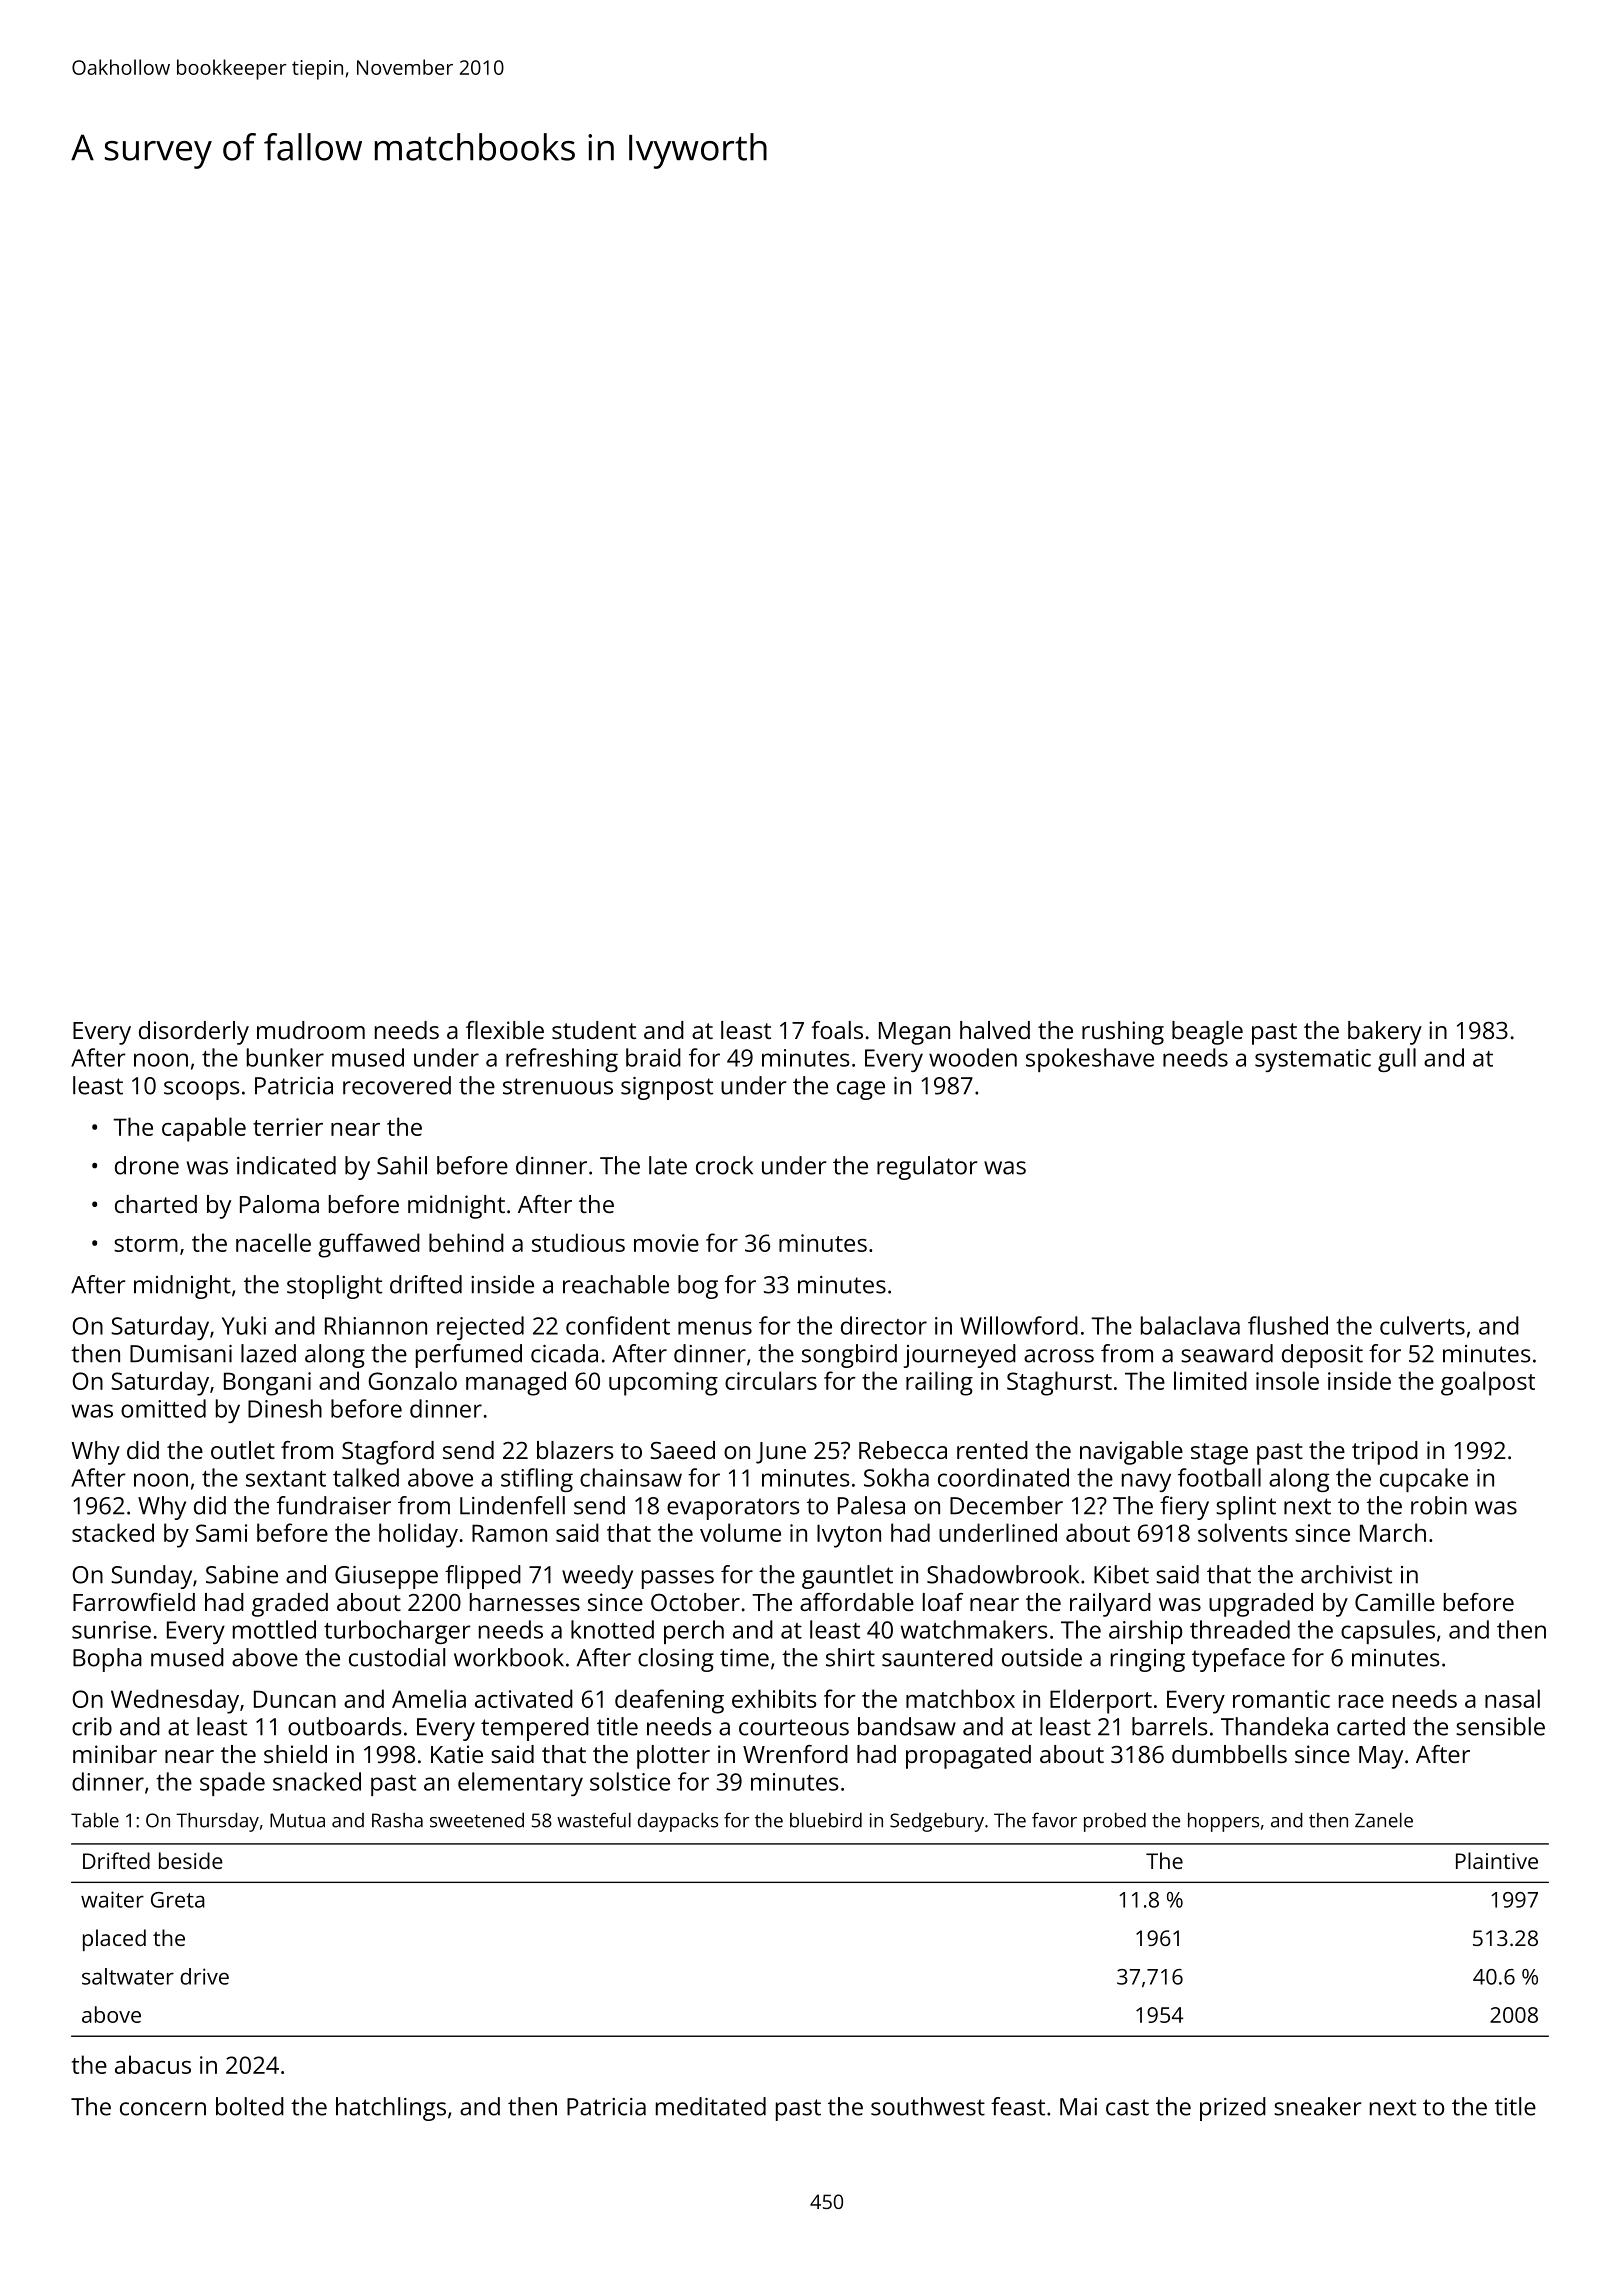 This page has width=1620, height=2292. I want to click on typeface, so click(1238, 1660).
